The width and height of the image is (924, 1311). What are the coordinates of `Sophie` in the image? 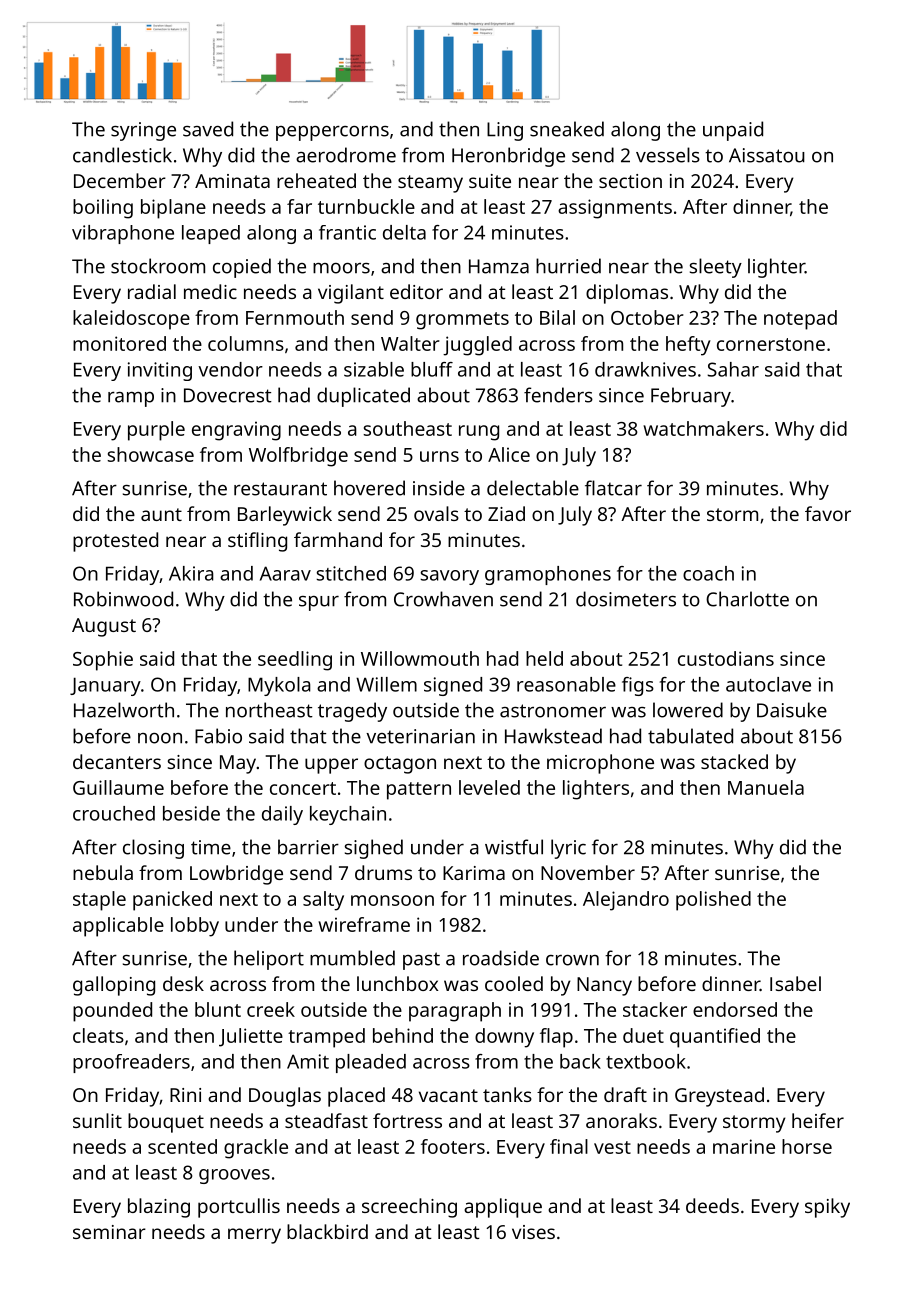 It's located at (103, 661).
